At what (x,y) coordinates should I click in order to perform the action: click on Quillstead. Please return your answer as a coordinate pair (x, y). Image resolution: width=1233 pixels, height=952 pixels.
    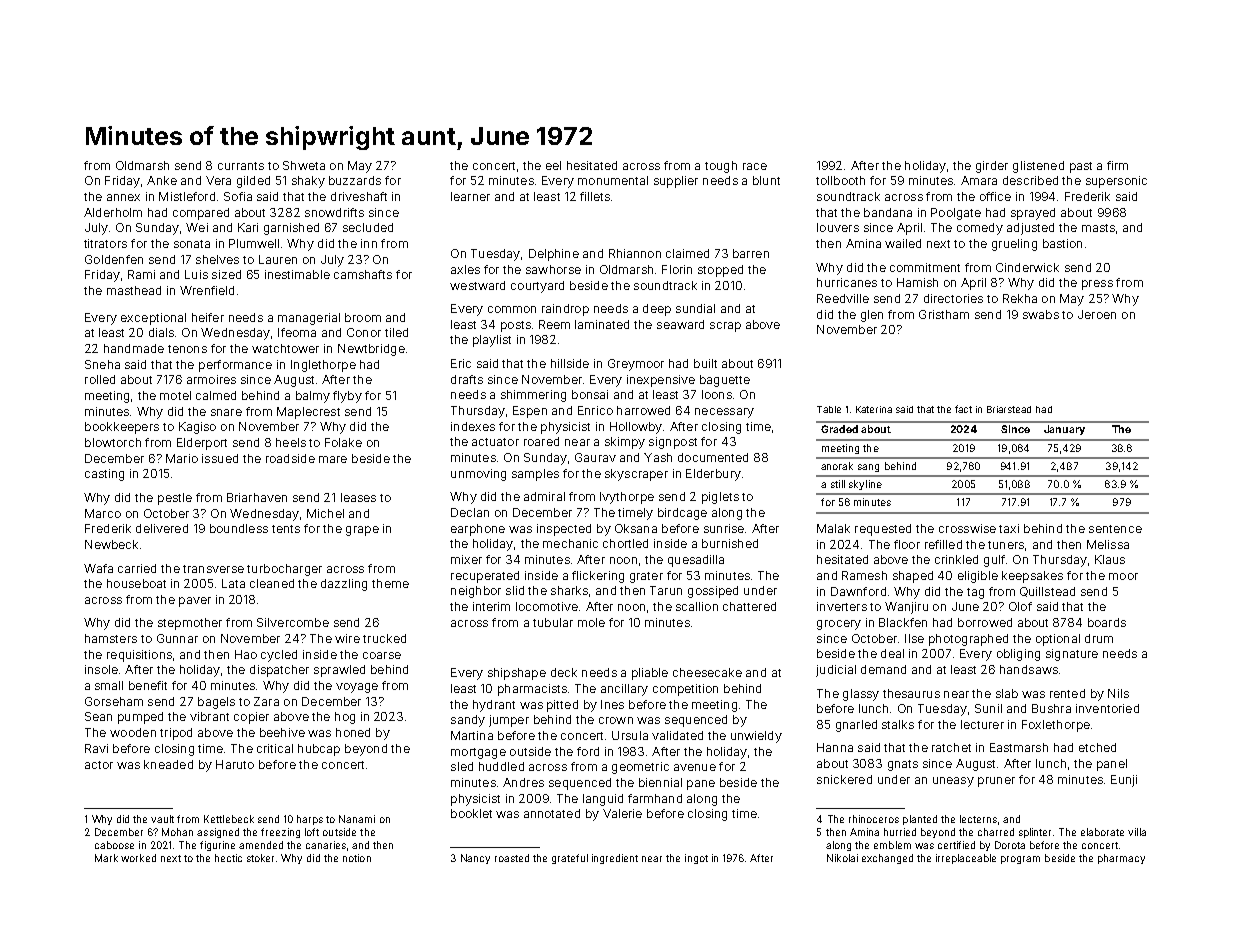
    Looking at the image, I should click on (1047, 592).
